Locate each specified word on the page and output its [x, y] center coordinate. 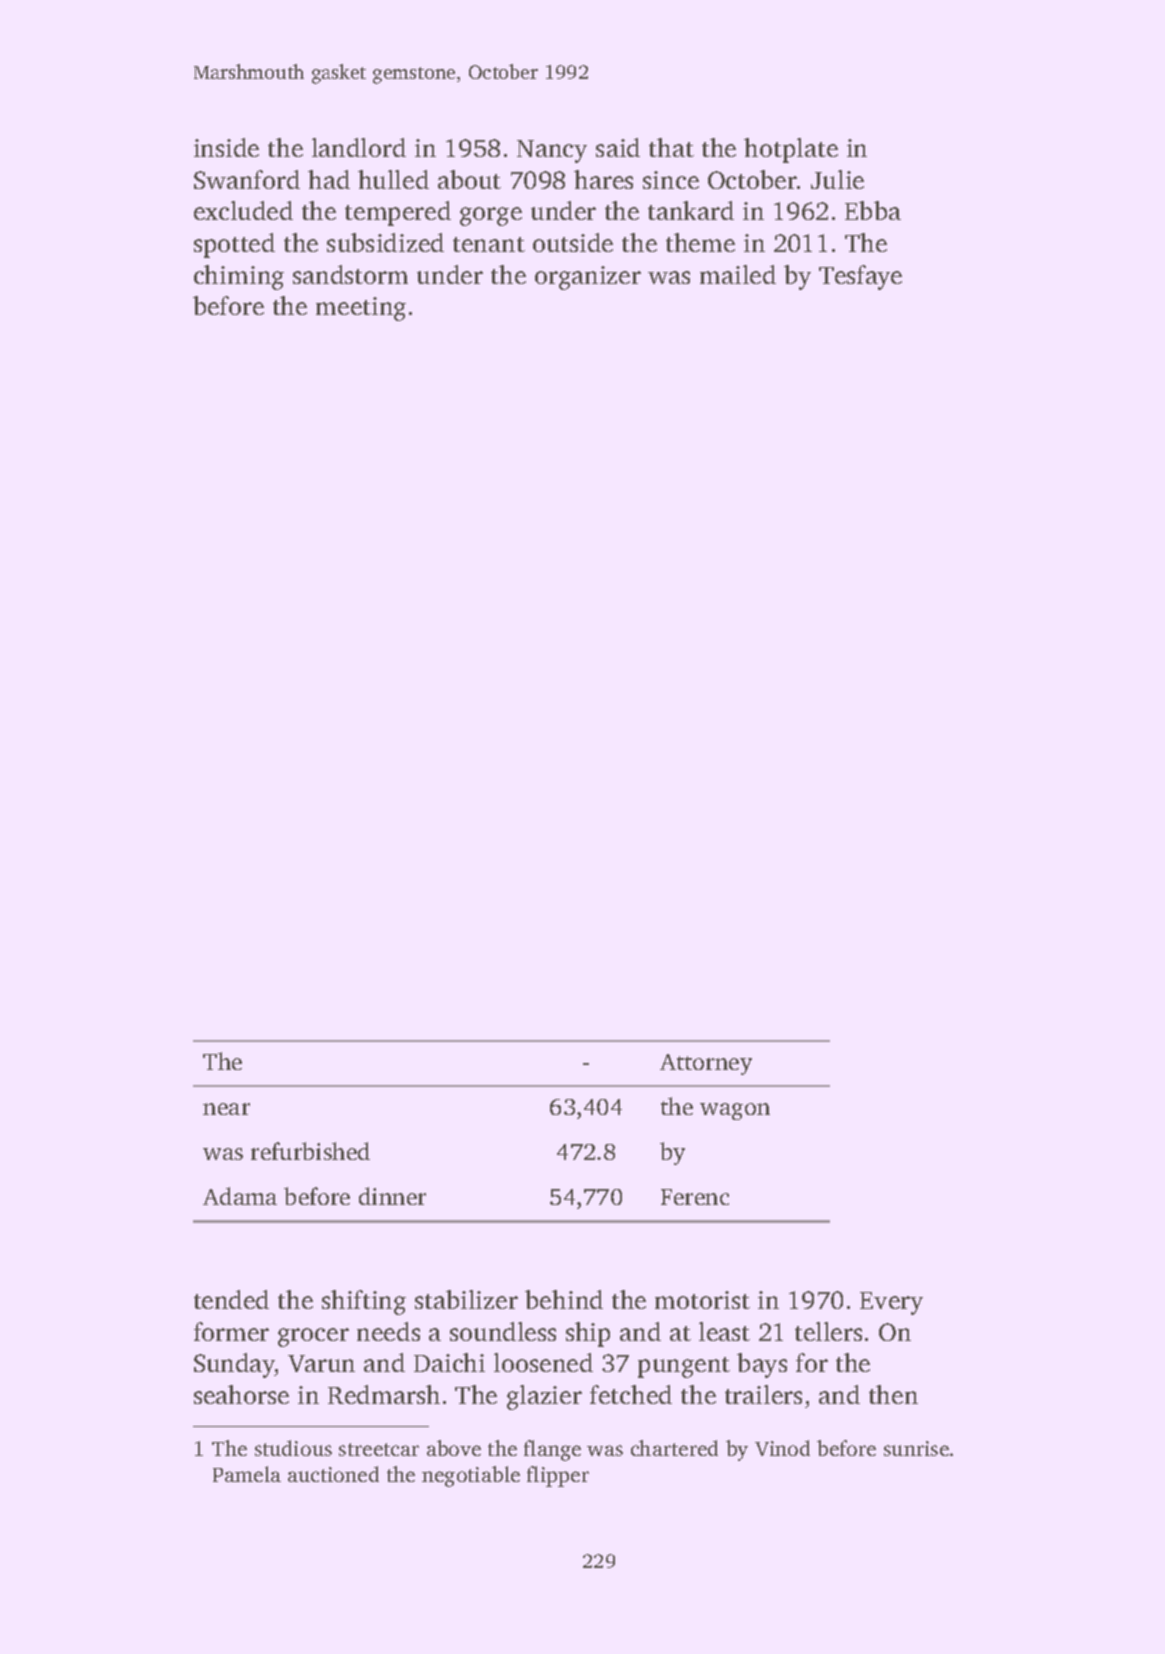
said [618, 147]
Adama [240, 1196]
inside [226, 147]
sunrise [916, 1448]
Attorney [706, 1064]
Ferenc [695, 1197]
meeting [361, 309]
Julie [837, 179]
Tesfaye [860, 277]
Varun [321, 1363]
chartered [674, 1448]
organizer [588, 278]
